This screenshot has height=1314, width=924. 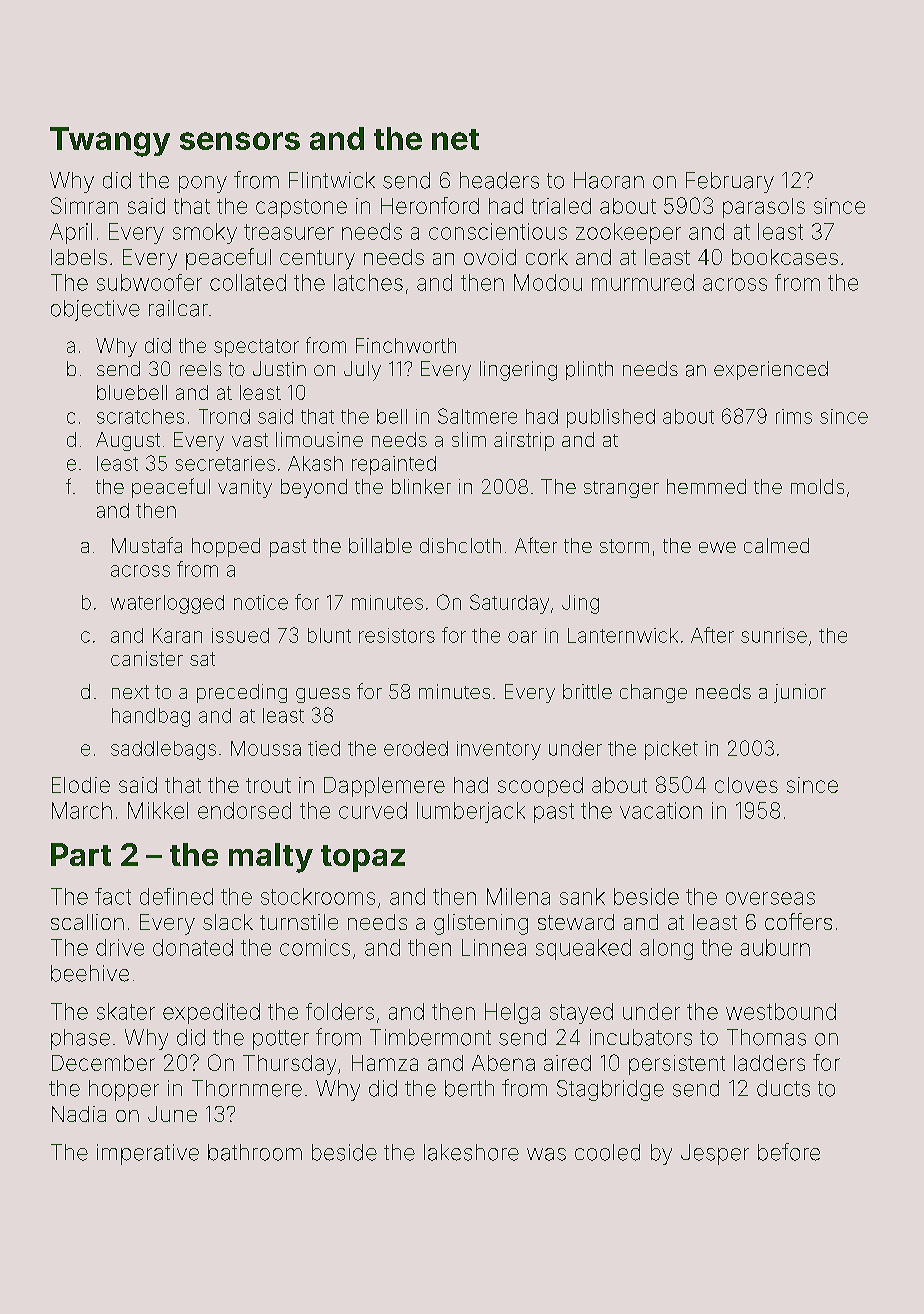 I want to click on sensors, so click(x=240, y=141).
